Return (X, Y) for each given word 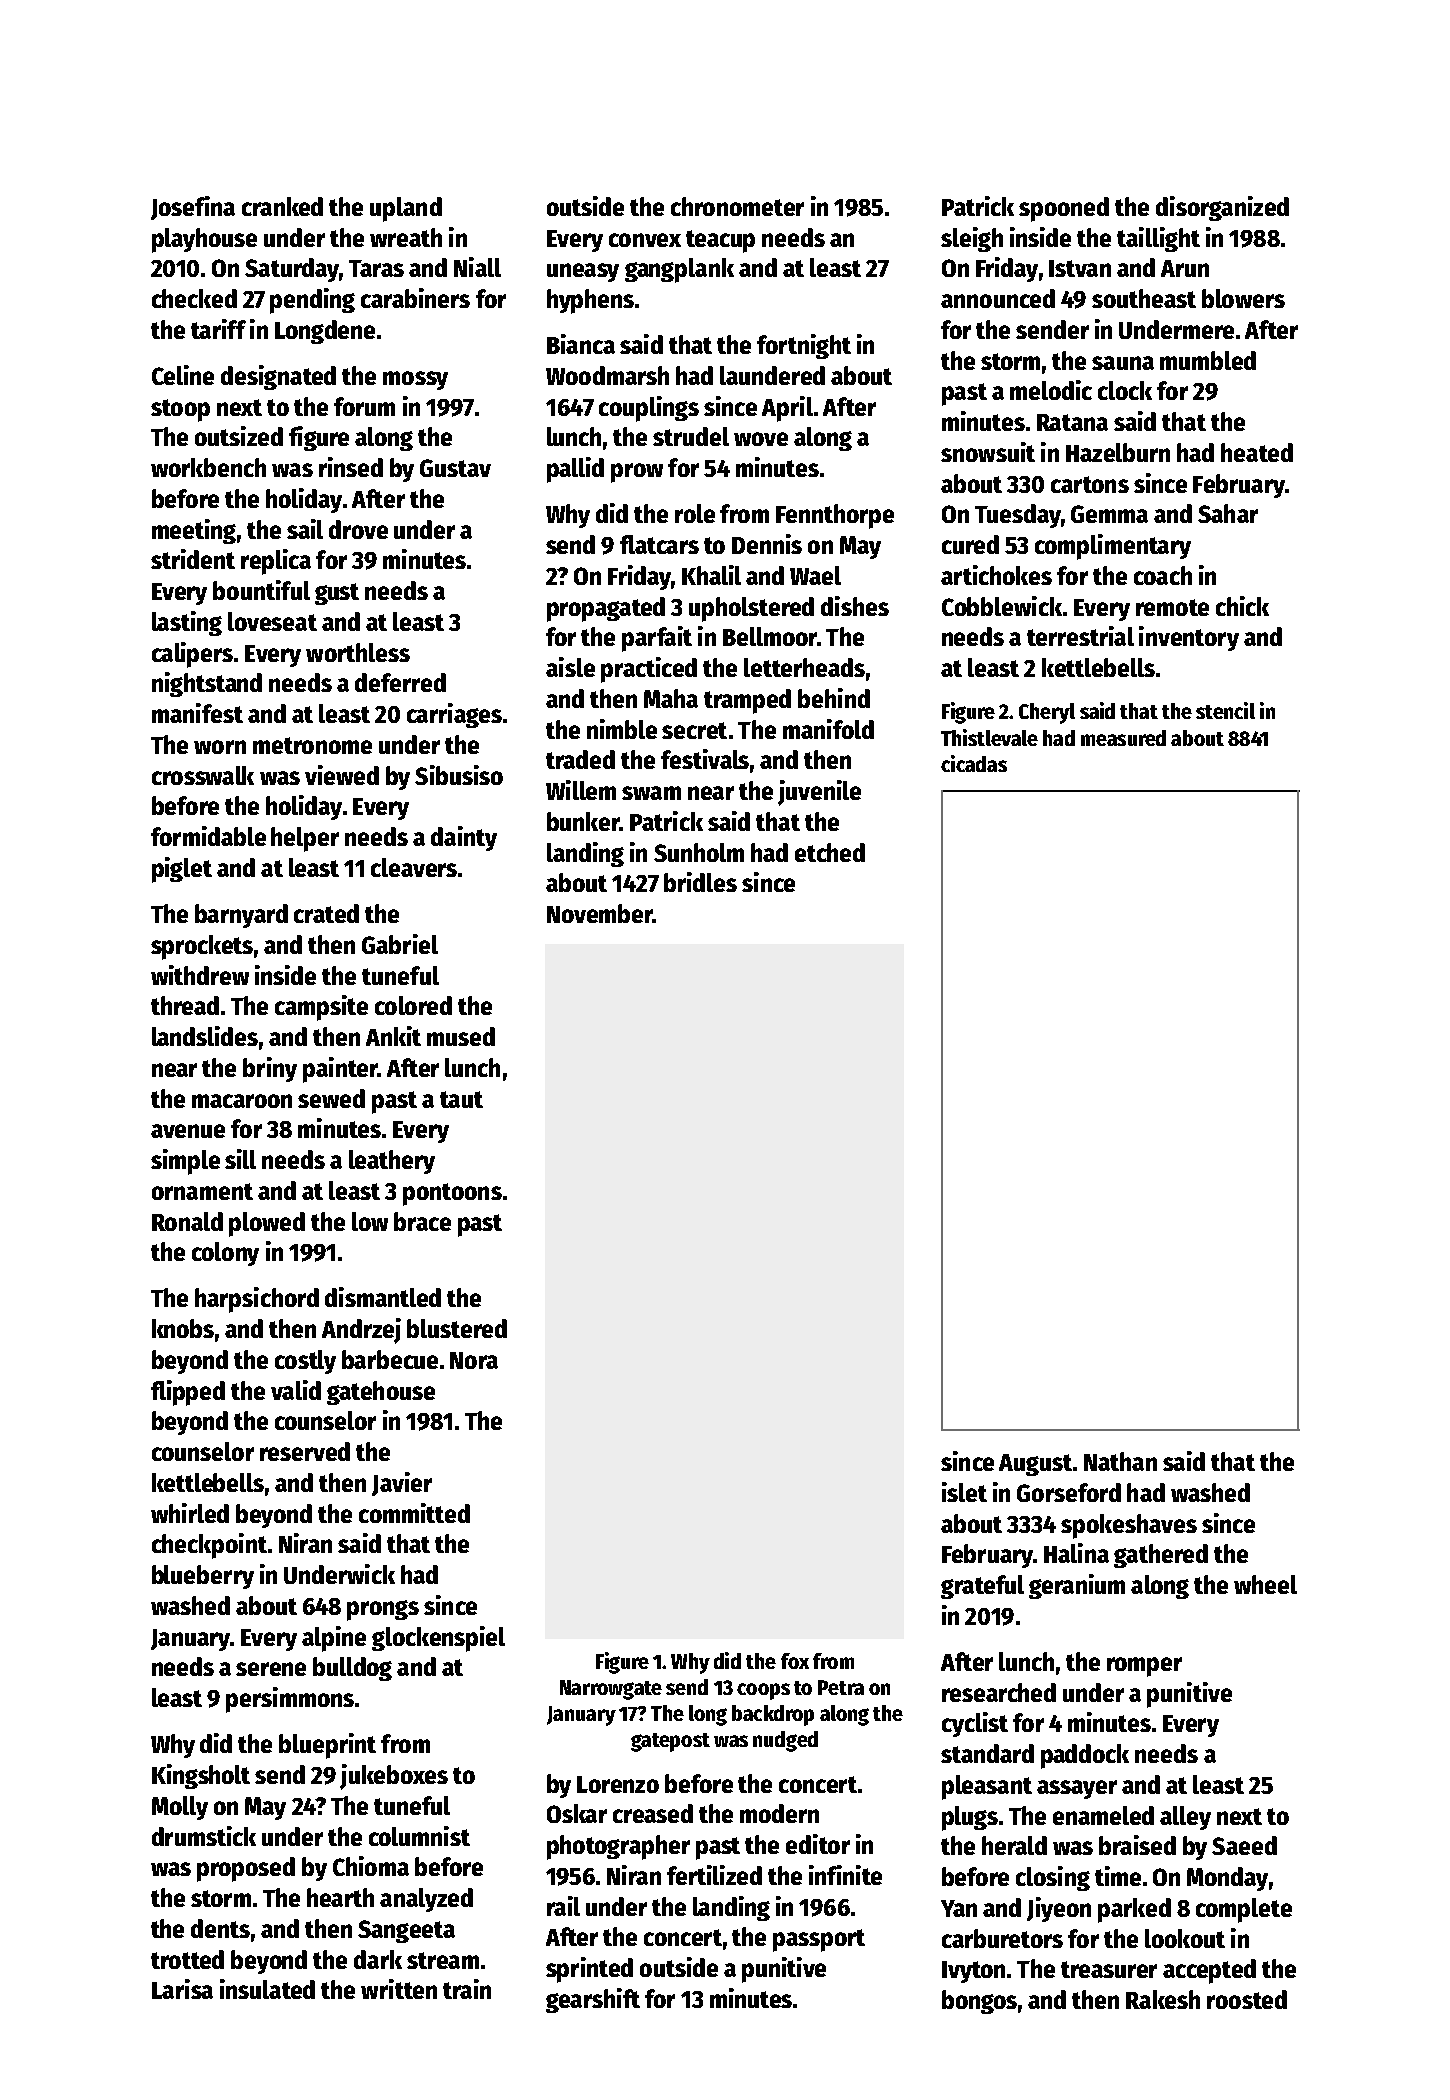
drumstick (204, 1836)
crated (326, 913)
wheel (1265, 1584)
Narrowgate (611, 1690)
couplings (649, 409)
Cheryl (1047, 713)
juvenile (819, 793)
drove (358, 529)
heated (1257, 452)
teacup (720, 241)
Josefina (193, 208)
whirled (190, 1513)
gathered (1161, 1556)
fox (795, 1661)
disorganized (1222, 208)
